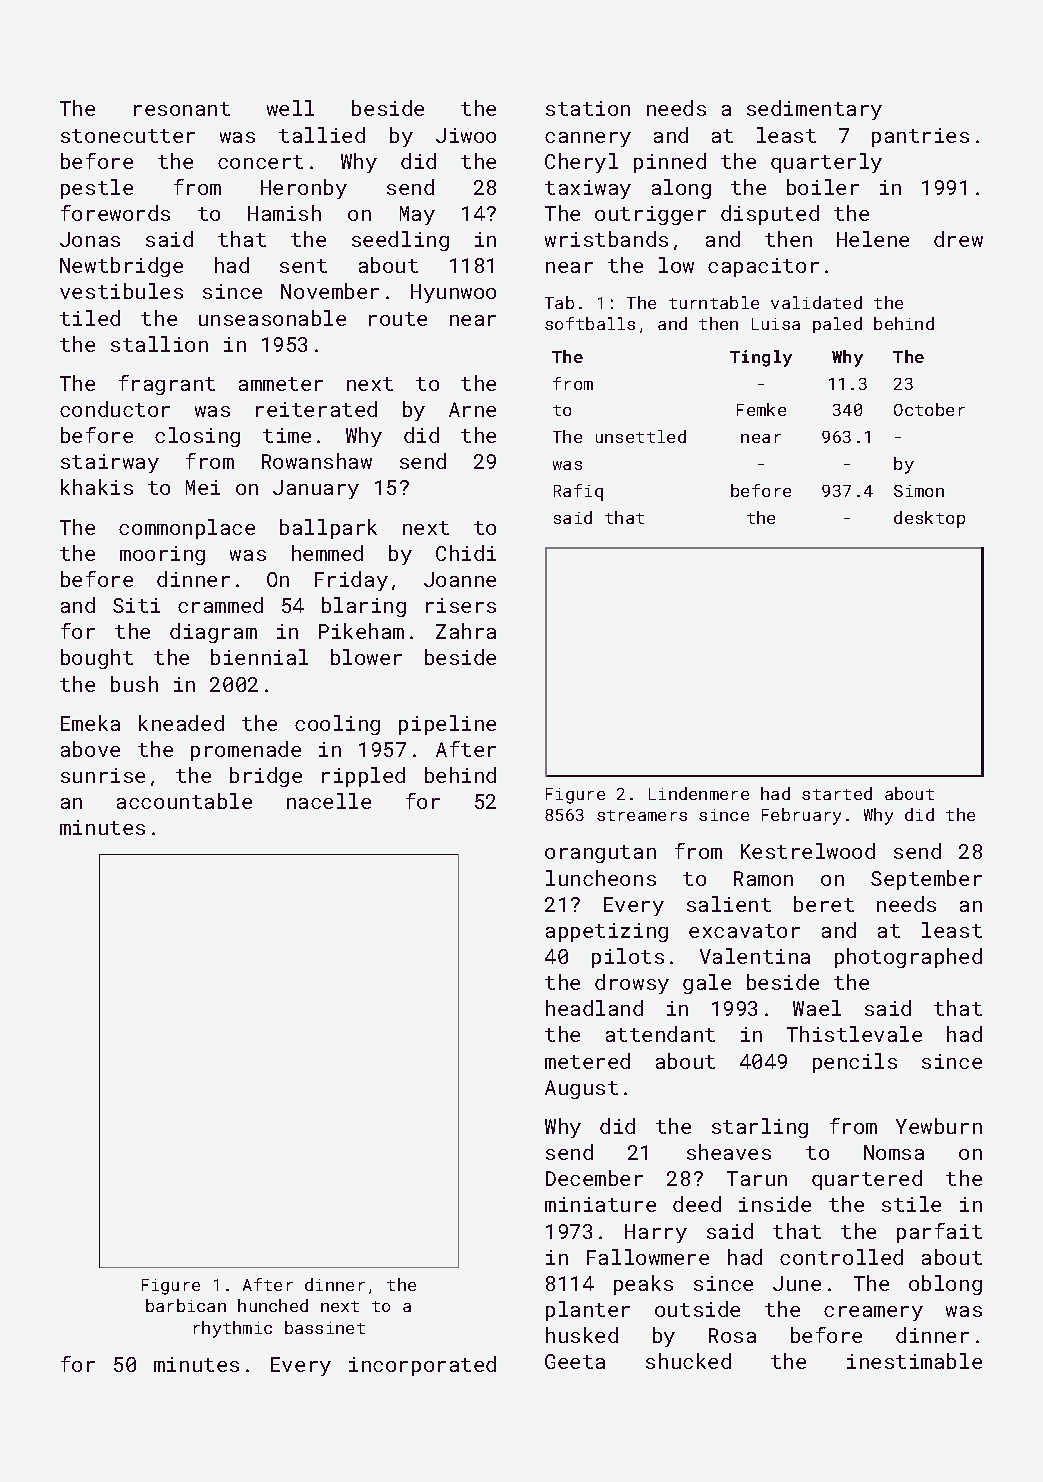  Describe the element at coordinates (184, 801) in the screenshot. I see `accountable` at that location.
